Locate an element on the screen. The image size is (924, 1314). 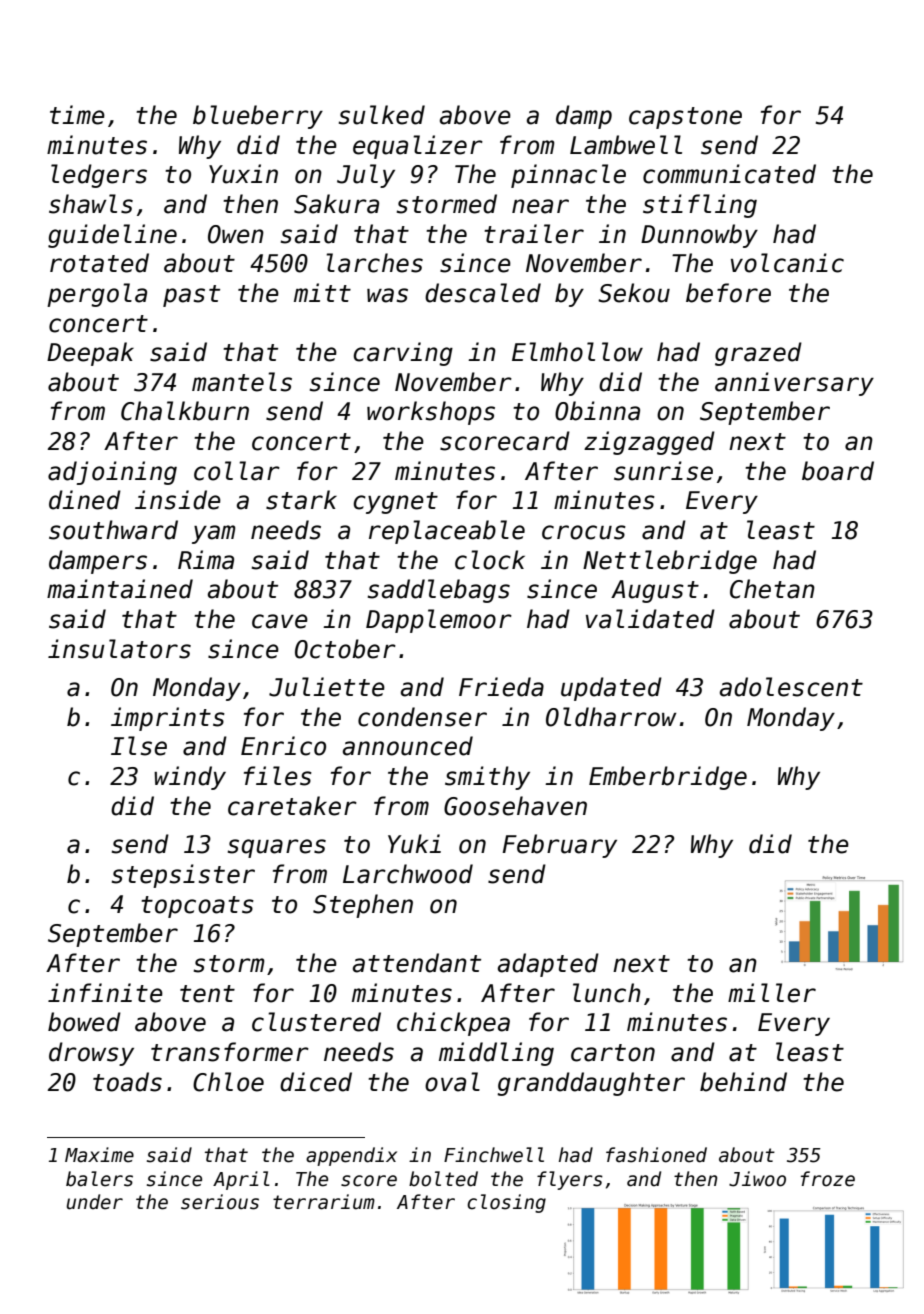
equalizer is located at coordinates (418, 147).
